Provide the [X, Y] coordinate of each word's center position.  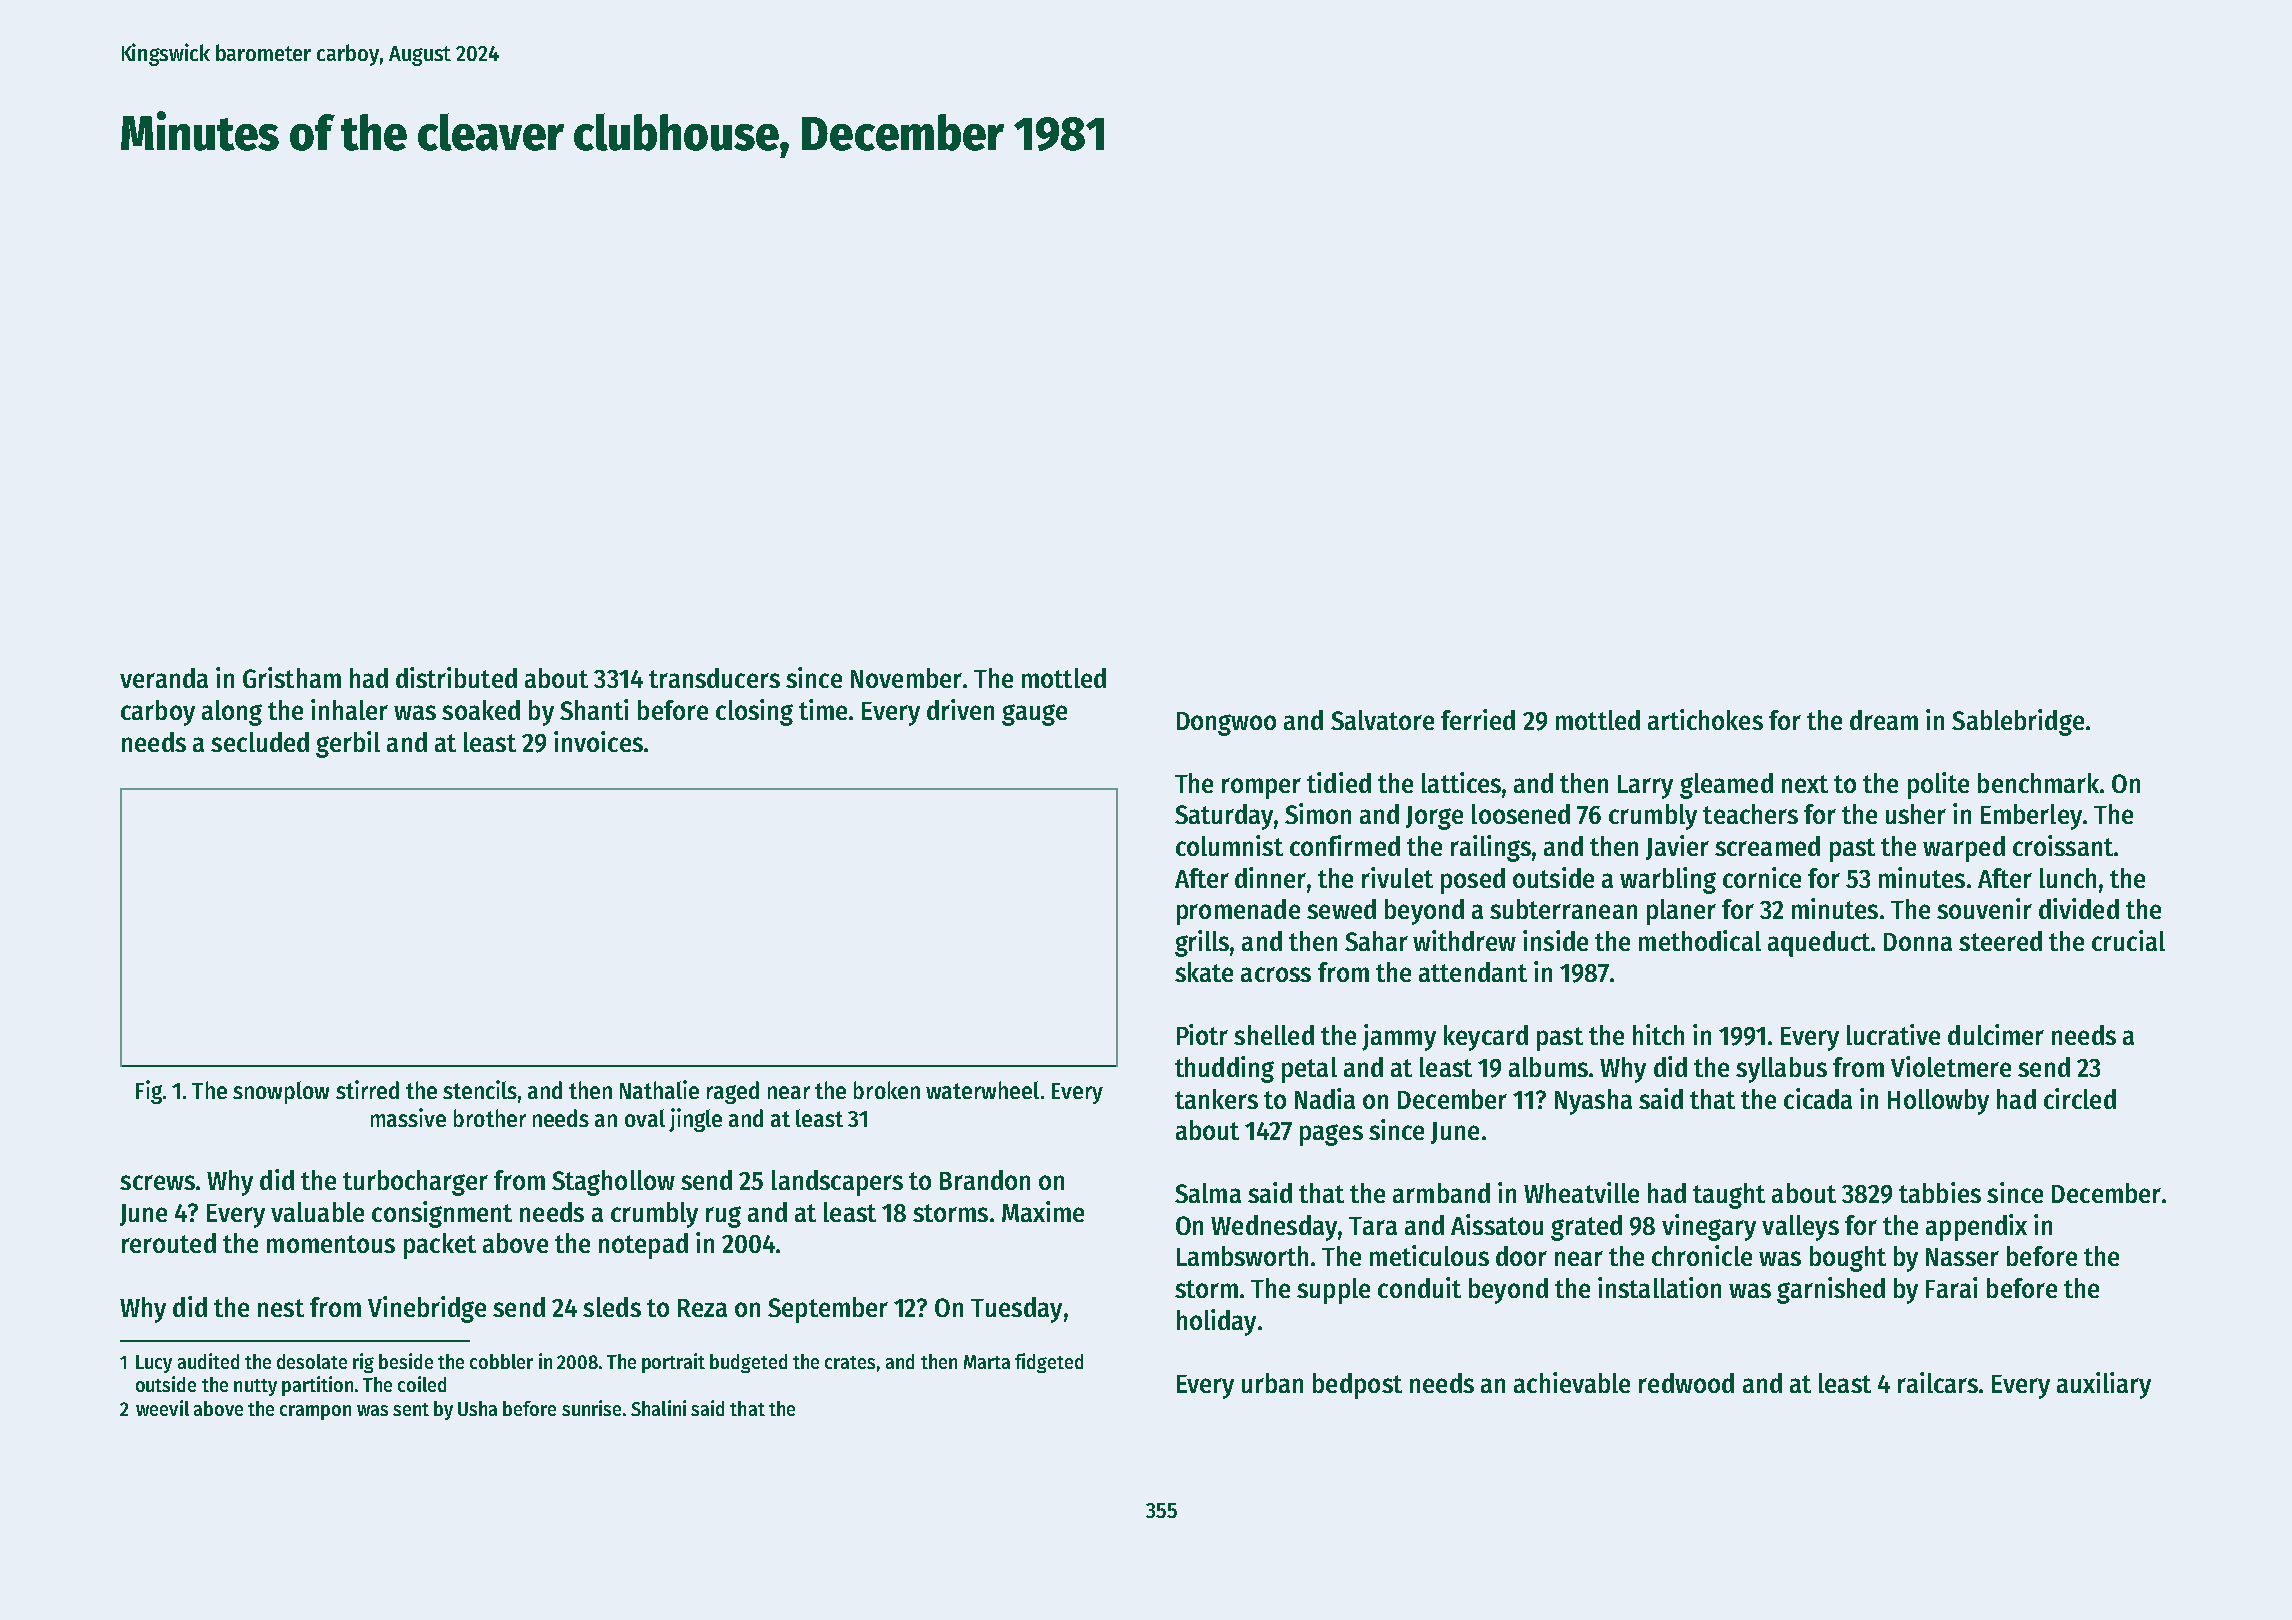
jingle [695, 1120]
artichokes [1705, 719]
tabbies [1940, 1192]
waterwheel [982, 1090]
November [906, 678]
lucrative [1893, 1034]
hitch [1658, 1034]
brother [490, 1118]
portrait [673, 1363]
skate [1204, 972]
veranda [164, 678]
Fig [149, 1092]
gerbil [348, 744]
